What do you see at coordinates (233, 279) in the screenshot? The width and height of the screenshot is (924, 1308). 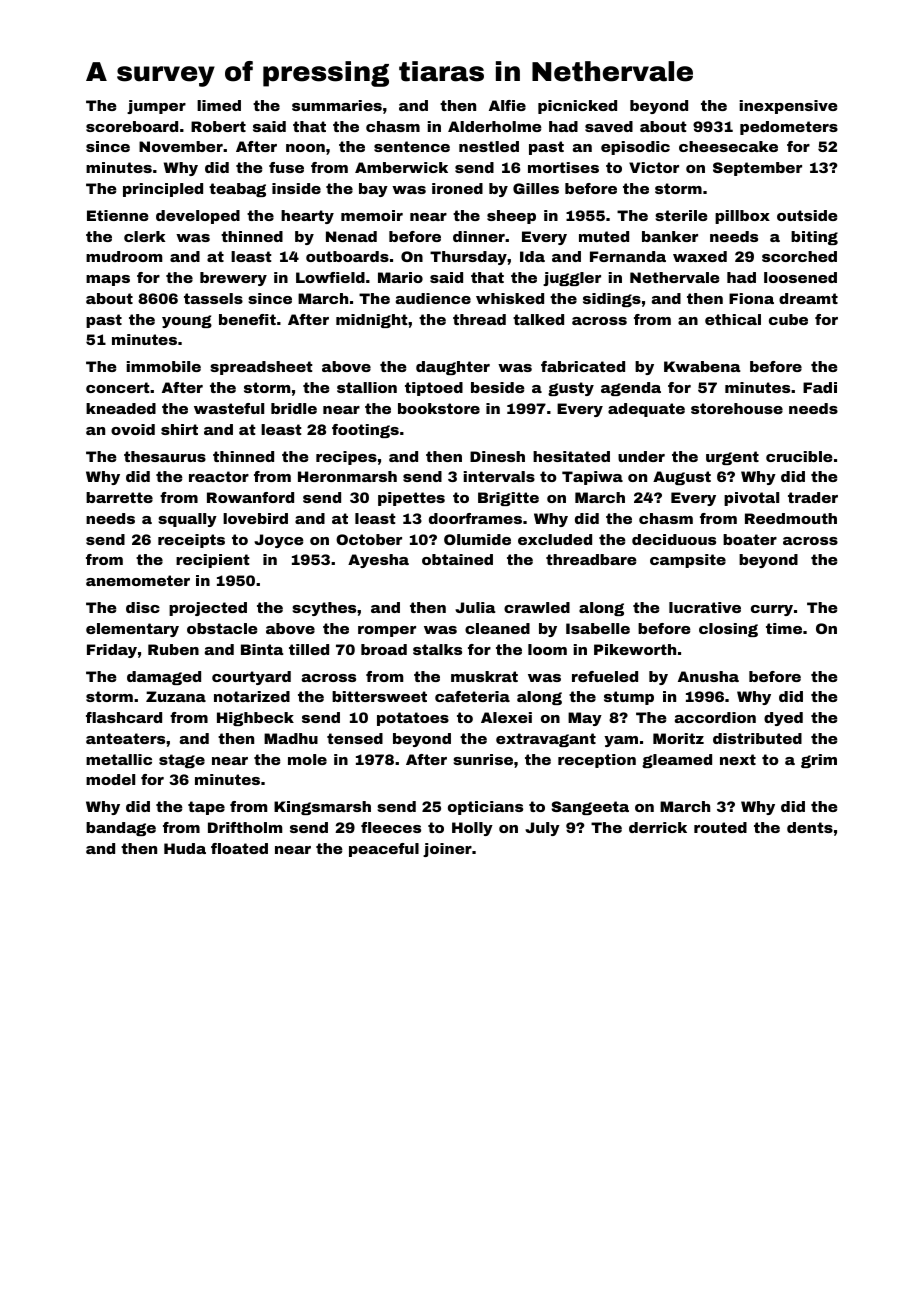 I see `brewery` at bounding box center [233, 279].
